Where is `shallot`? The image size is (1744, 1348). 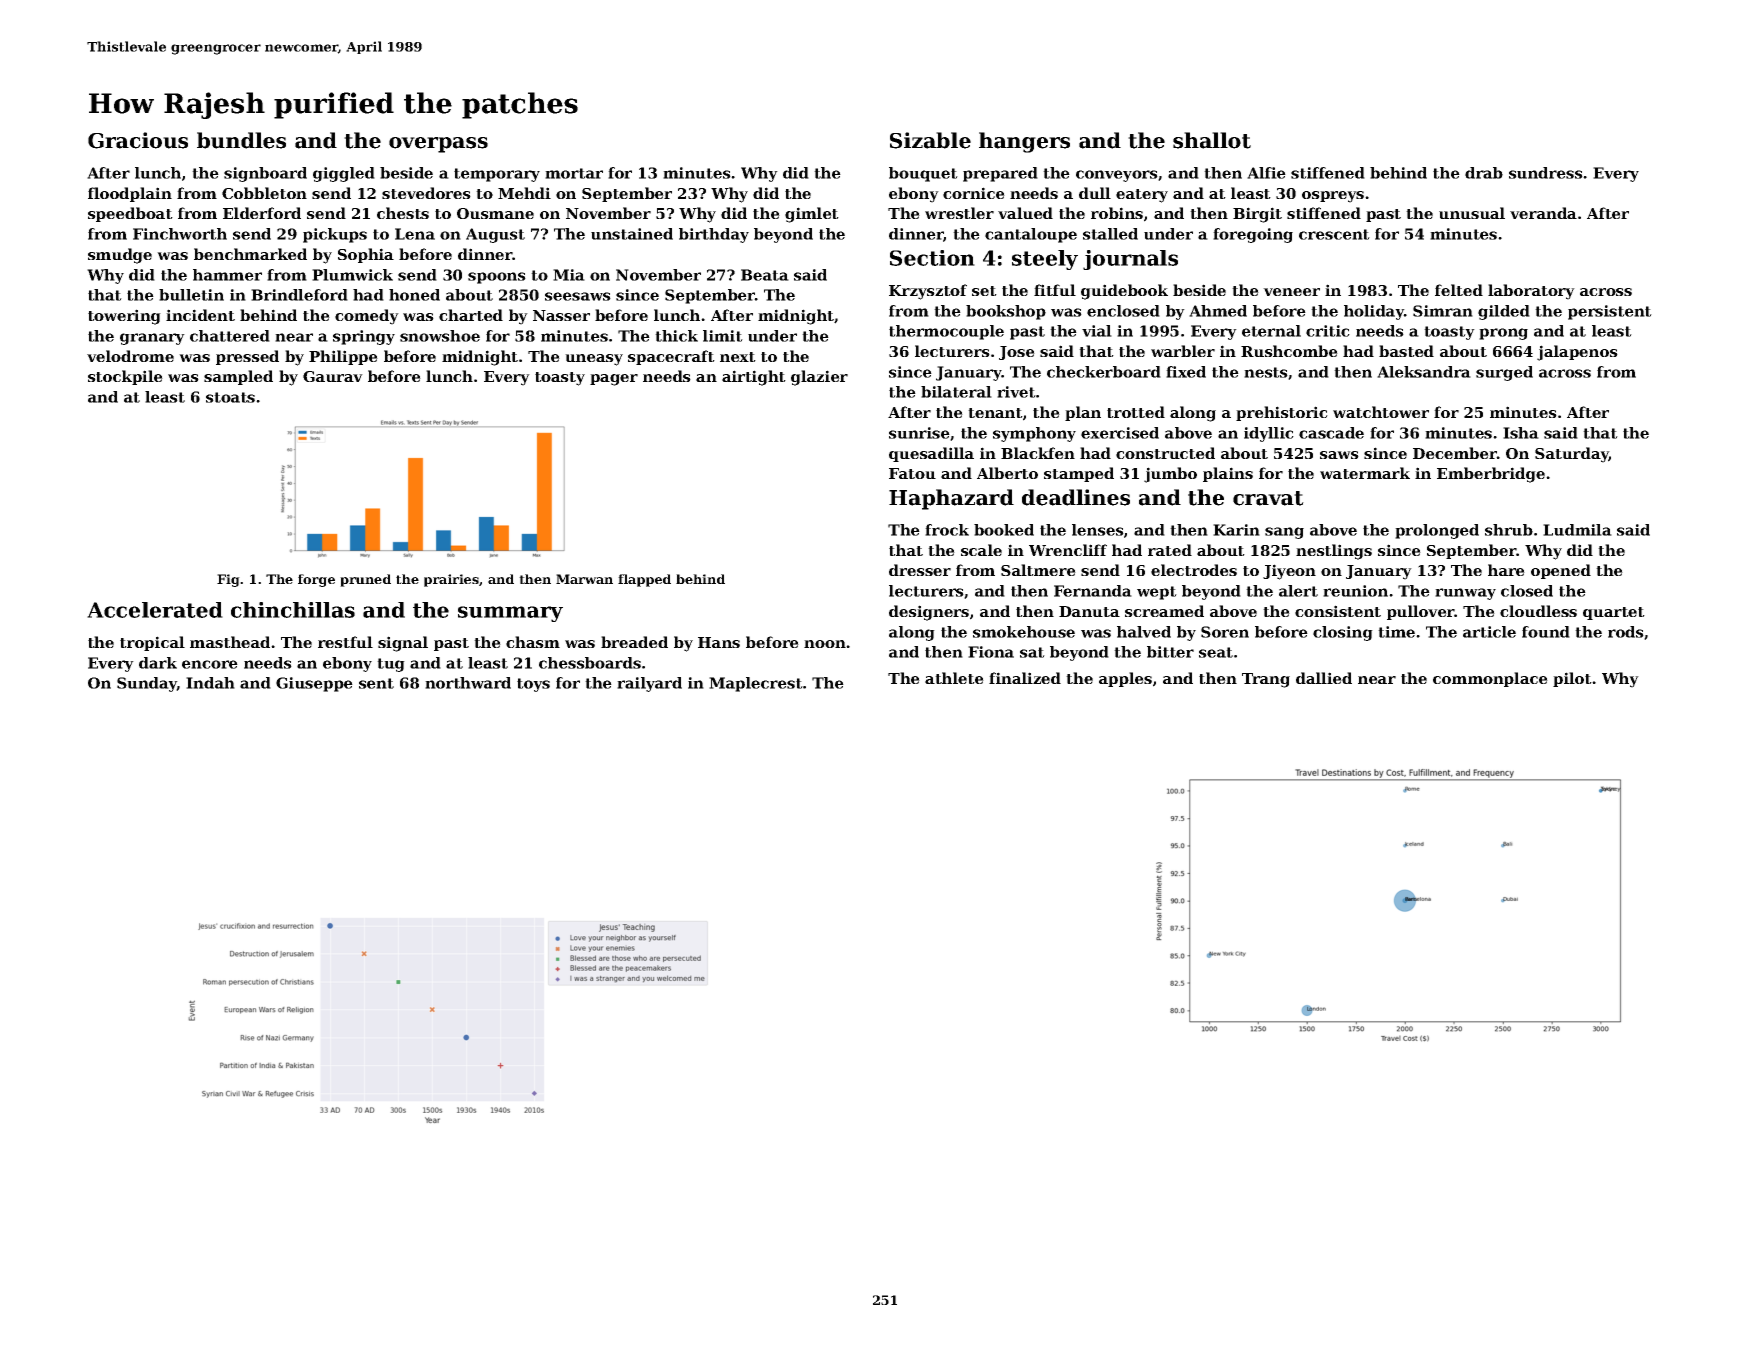 shallot is located at coordinates (1212, 140).
